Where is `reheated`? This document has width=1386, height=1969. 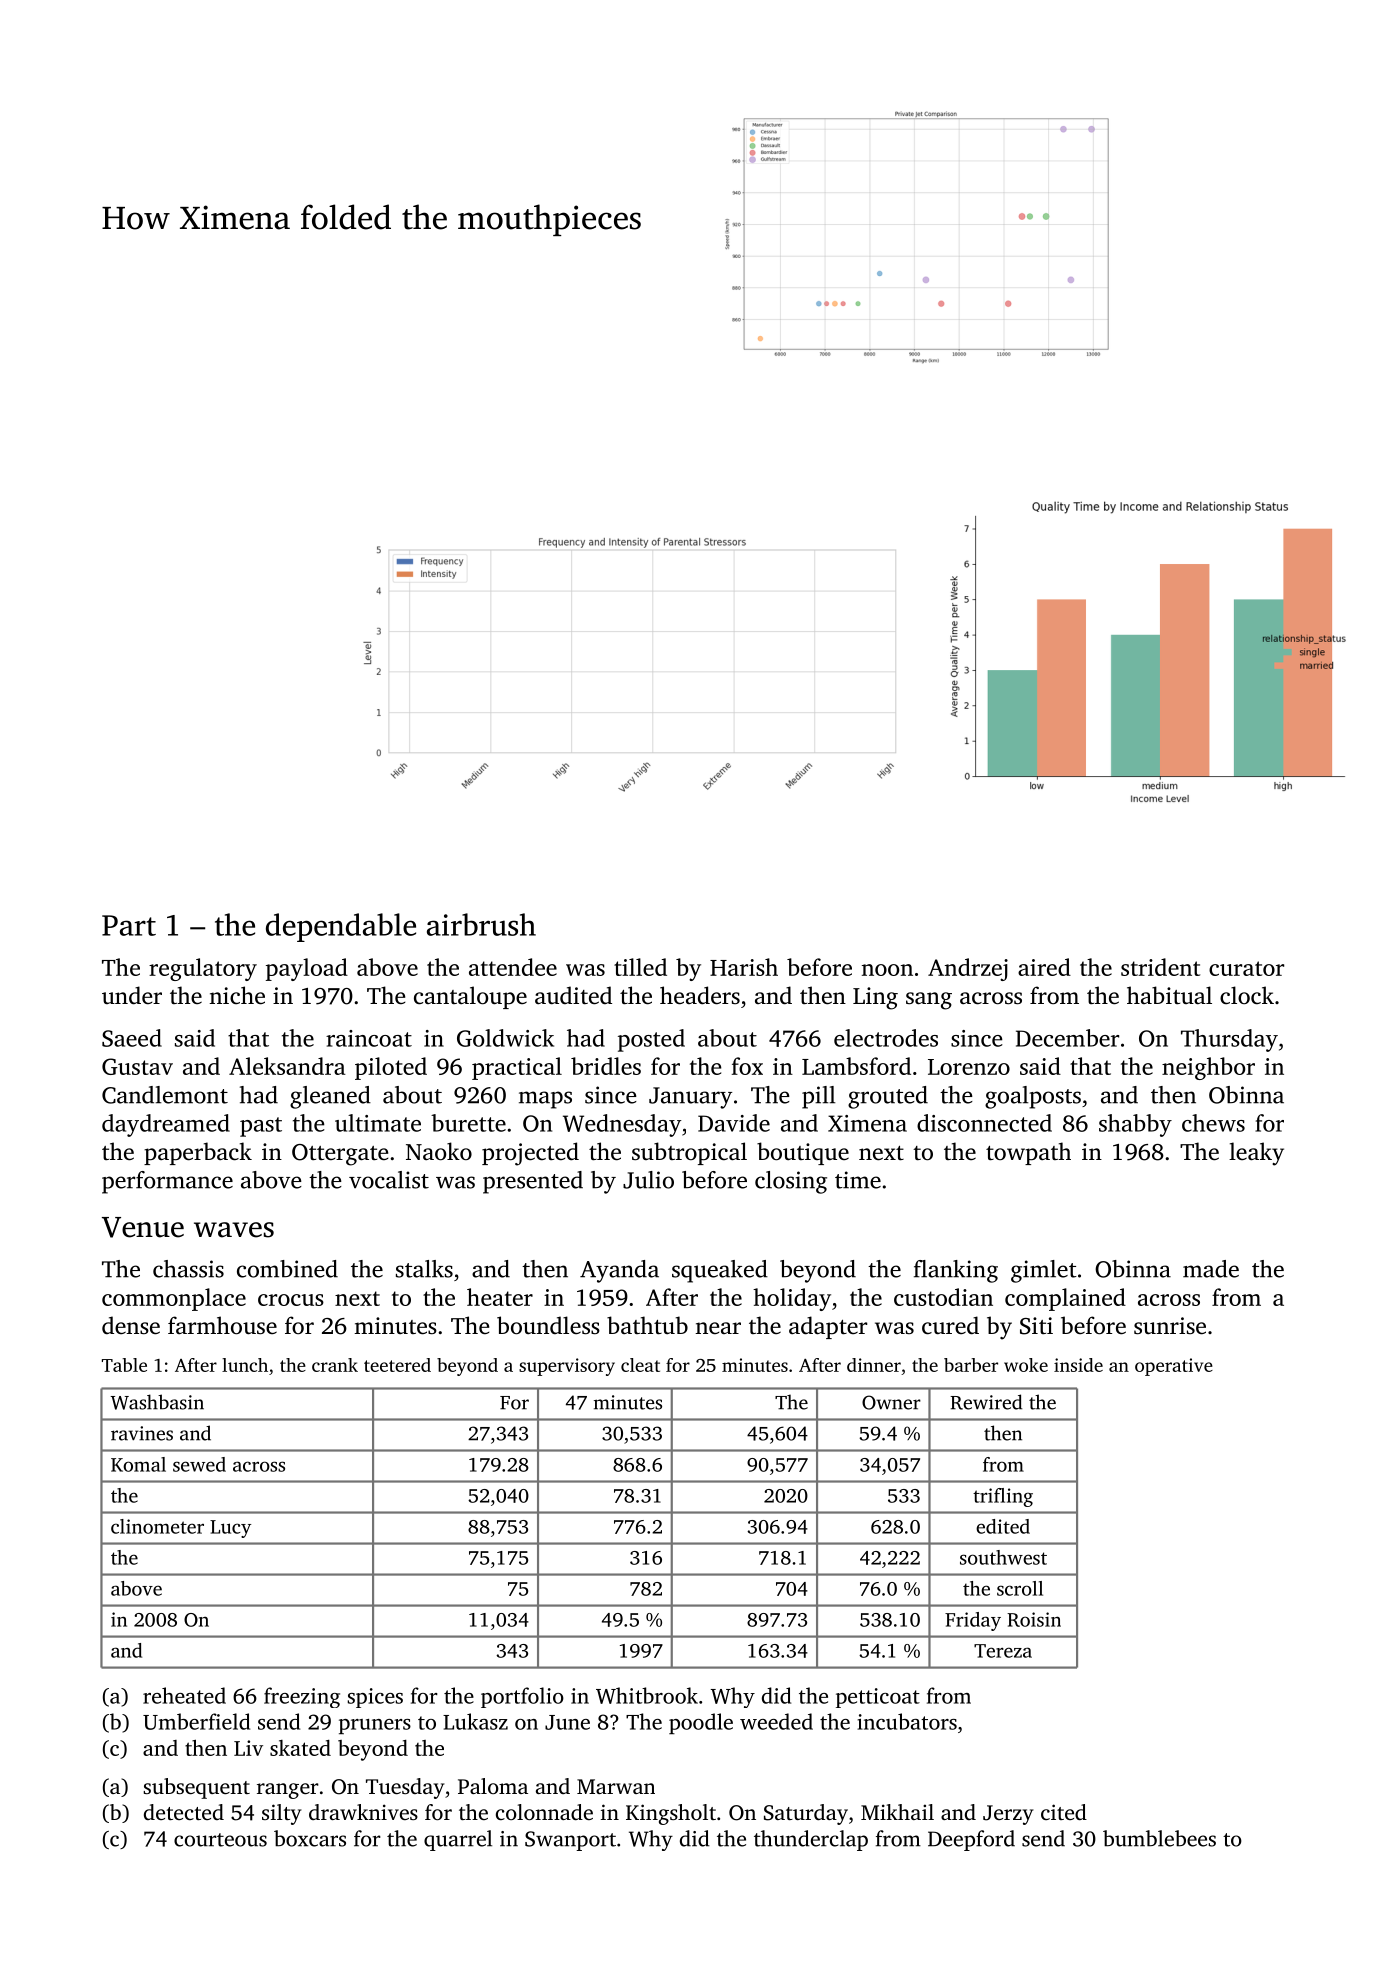 reheated is located at coordinates (184, 1695).
